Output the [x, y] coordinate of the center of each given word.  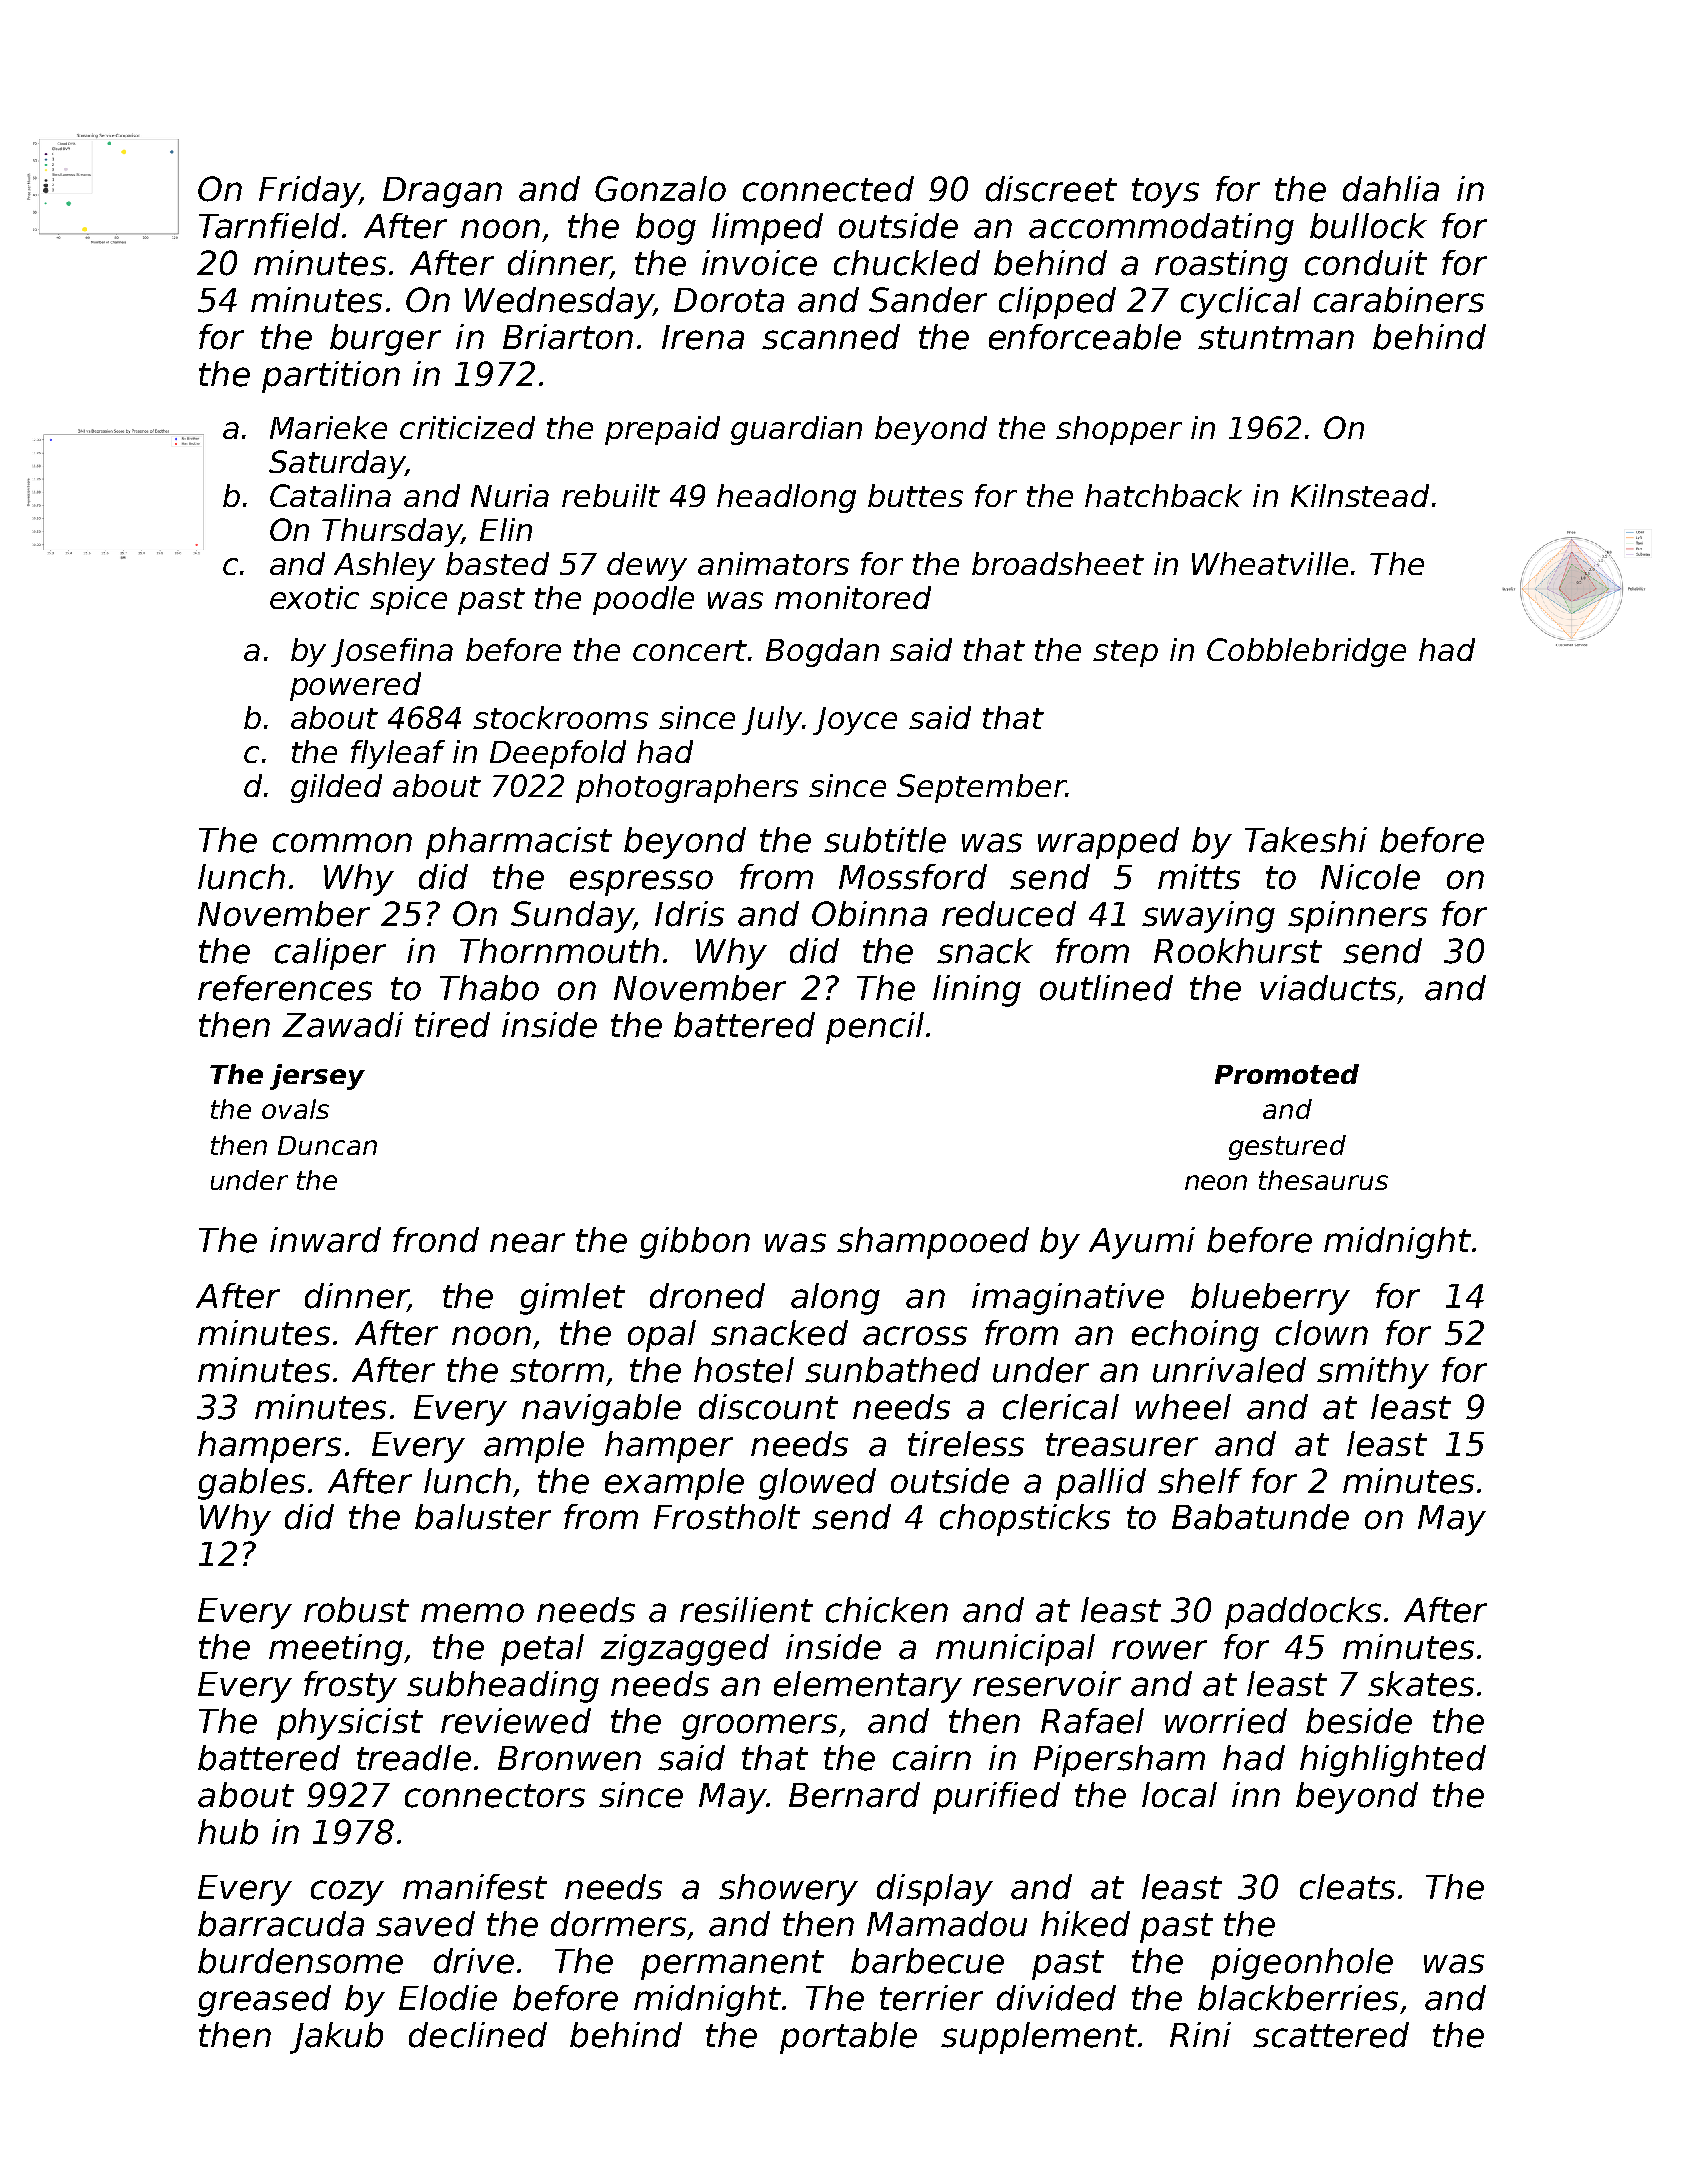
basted [497, 563]
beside [1359, 1721]
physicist [350, 1724]
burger [385, 340]
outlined [1106, 988]
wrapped [1108, 843]
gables [251, 1484]
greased [264, 2001]
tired [452, 1025]
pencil [875, 1028]
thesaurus [1323, 1180]
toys [1165, 193]
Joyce [855, 721]
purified [996, 1798]
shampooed [933, 1243]
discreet [1051, 189]
